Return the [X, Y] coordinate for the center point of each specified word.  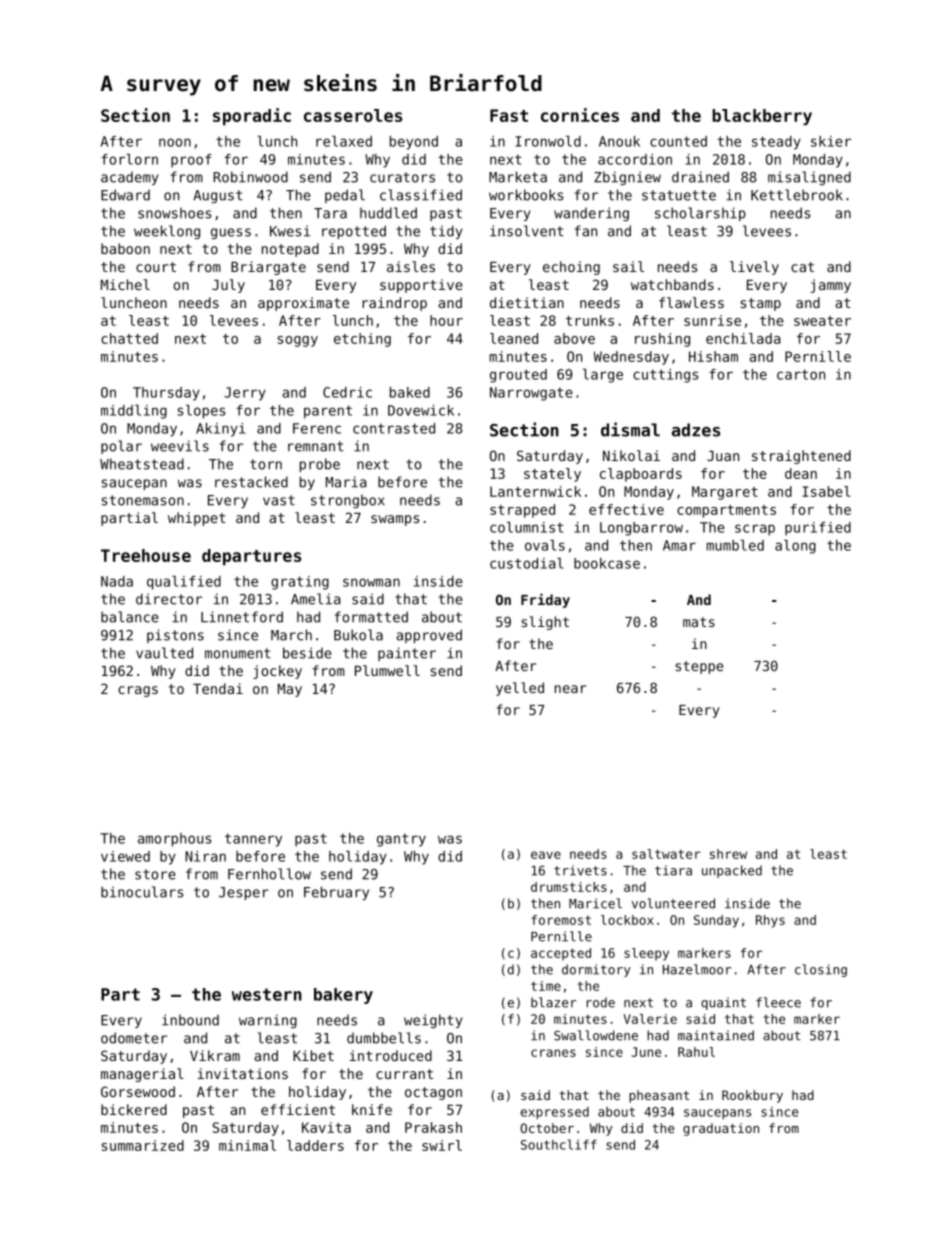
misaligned [809, 178]
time [546, 986]
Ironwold [548, 141]
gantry [401, 840]
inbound [190, 1020]
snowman [371, 582]
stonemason [142, 500]
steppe [699, 667]
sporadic [252, 117]
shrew [728, 854]
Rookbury [752, 1096]
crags [138, 691]
